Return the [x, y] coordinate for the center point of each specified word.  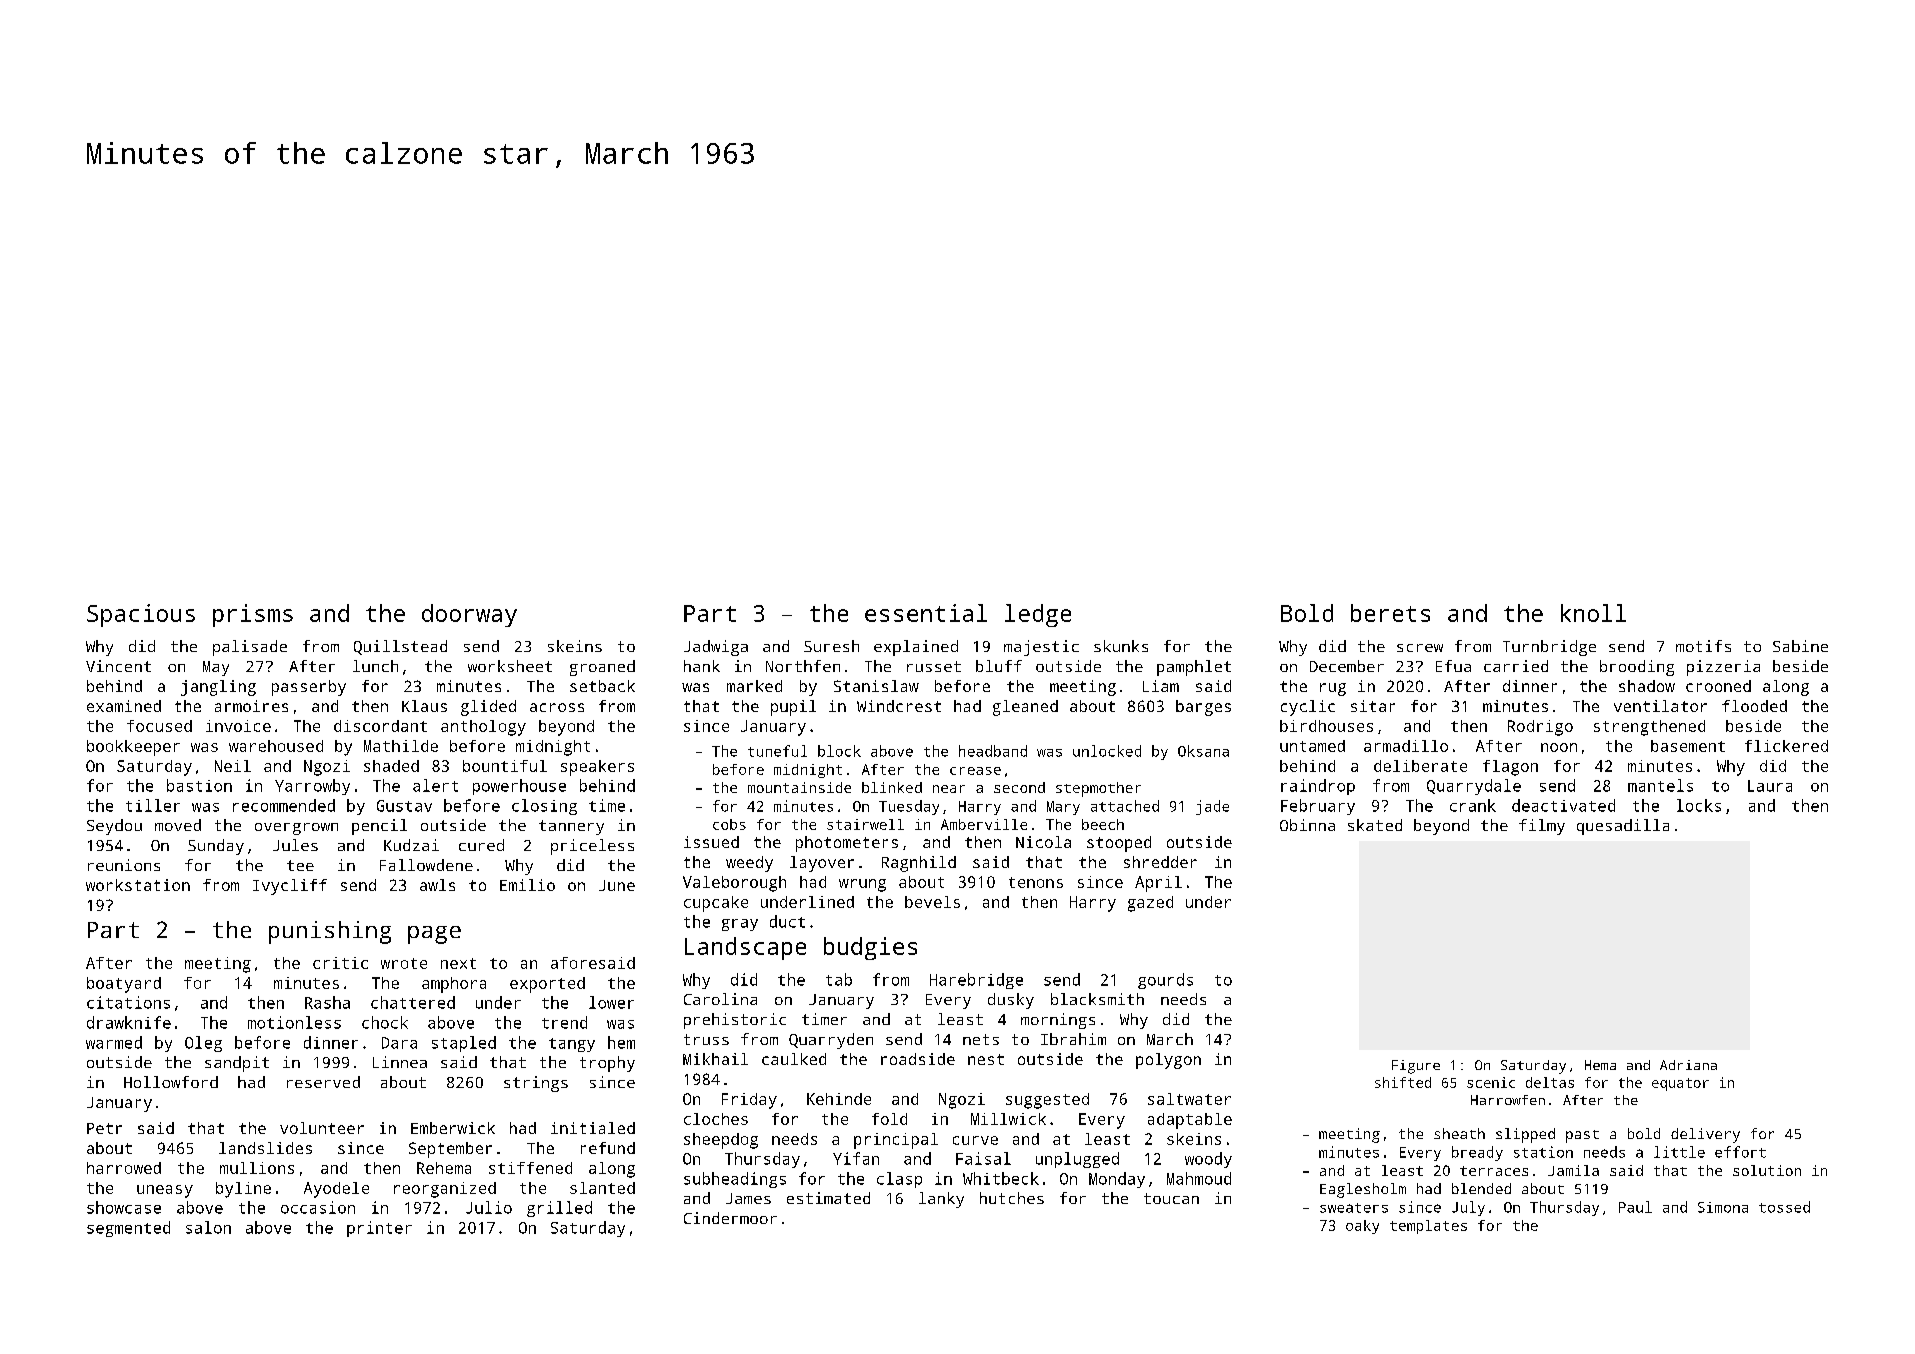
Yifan [856, 1158]
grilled [559, 1209]
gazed [1150, 904]
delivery [1705, 1135]
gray [740, 925]
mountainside [799, 787]
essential [926, 613]
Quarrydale [1474, 787]
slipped [1525, 1135]
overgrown [296, 829]
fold [889, 1119]
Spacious [141, 615]
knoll [1593, 613]
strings [536, 1084]
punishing [330, 932]
